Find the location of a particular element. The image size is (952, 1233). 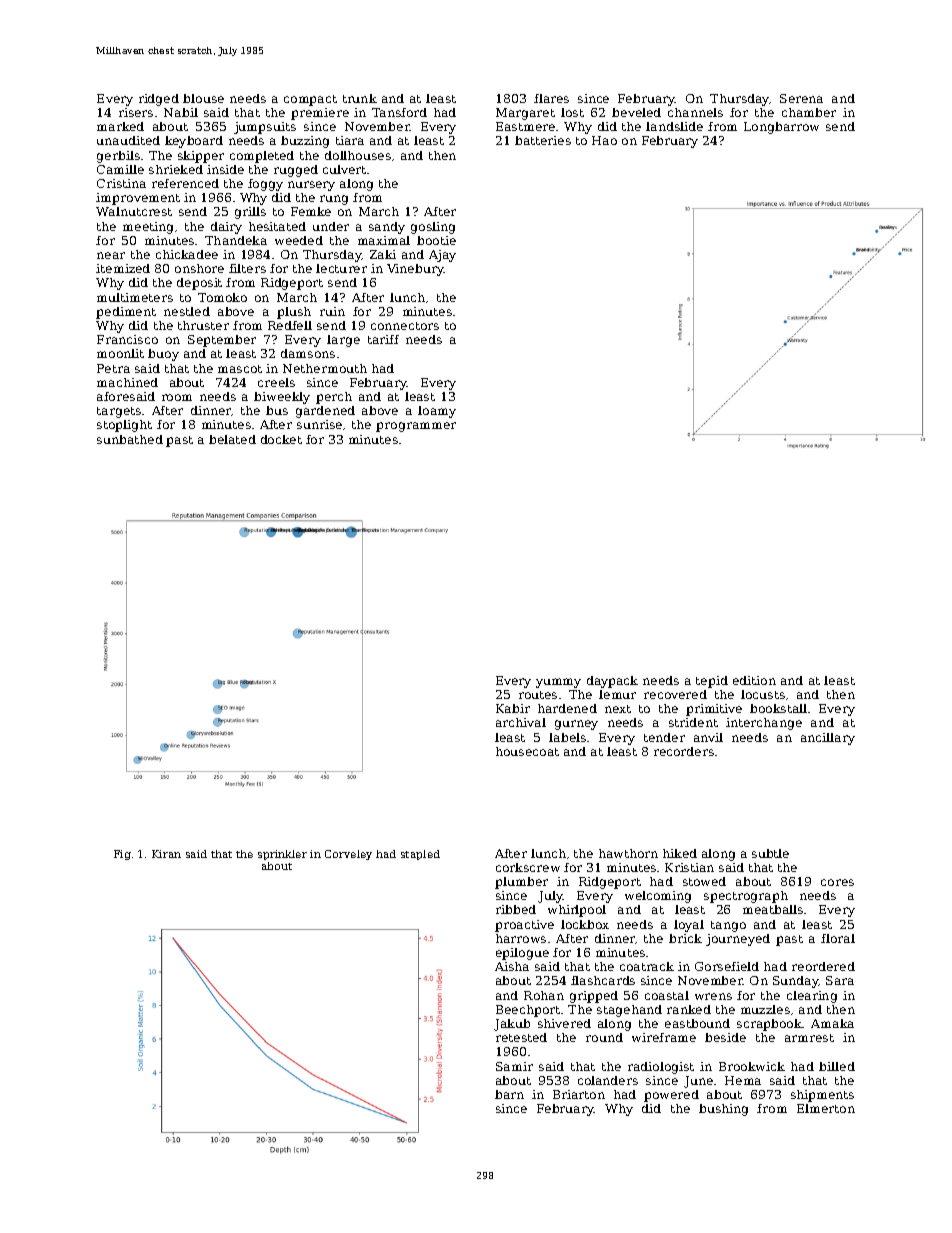

barn is located at coordinates (509, 1094).
